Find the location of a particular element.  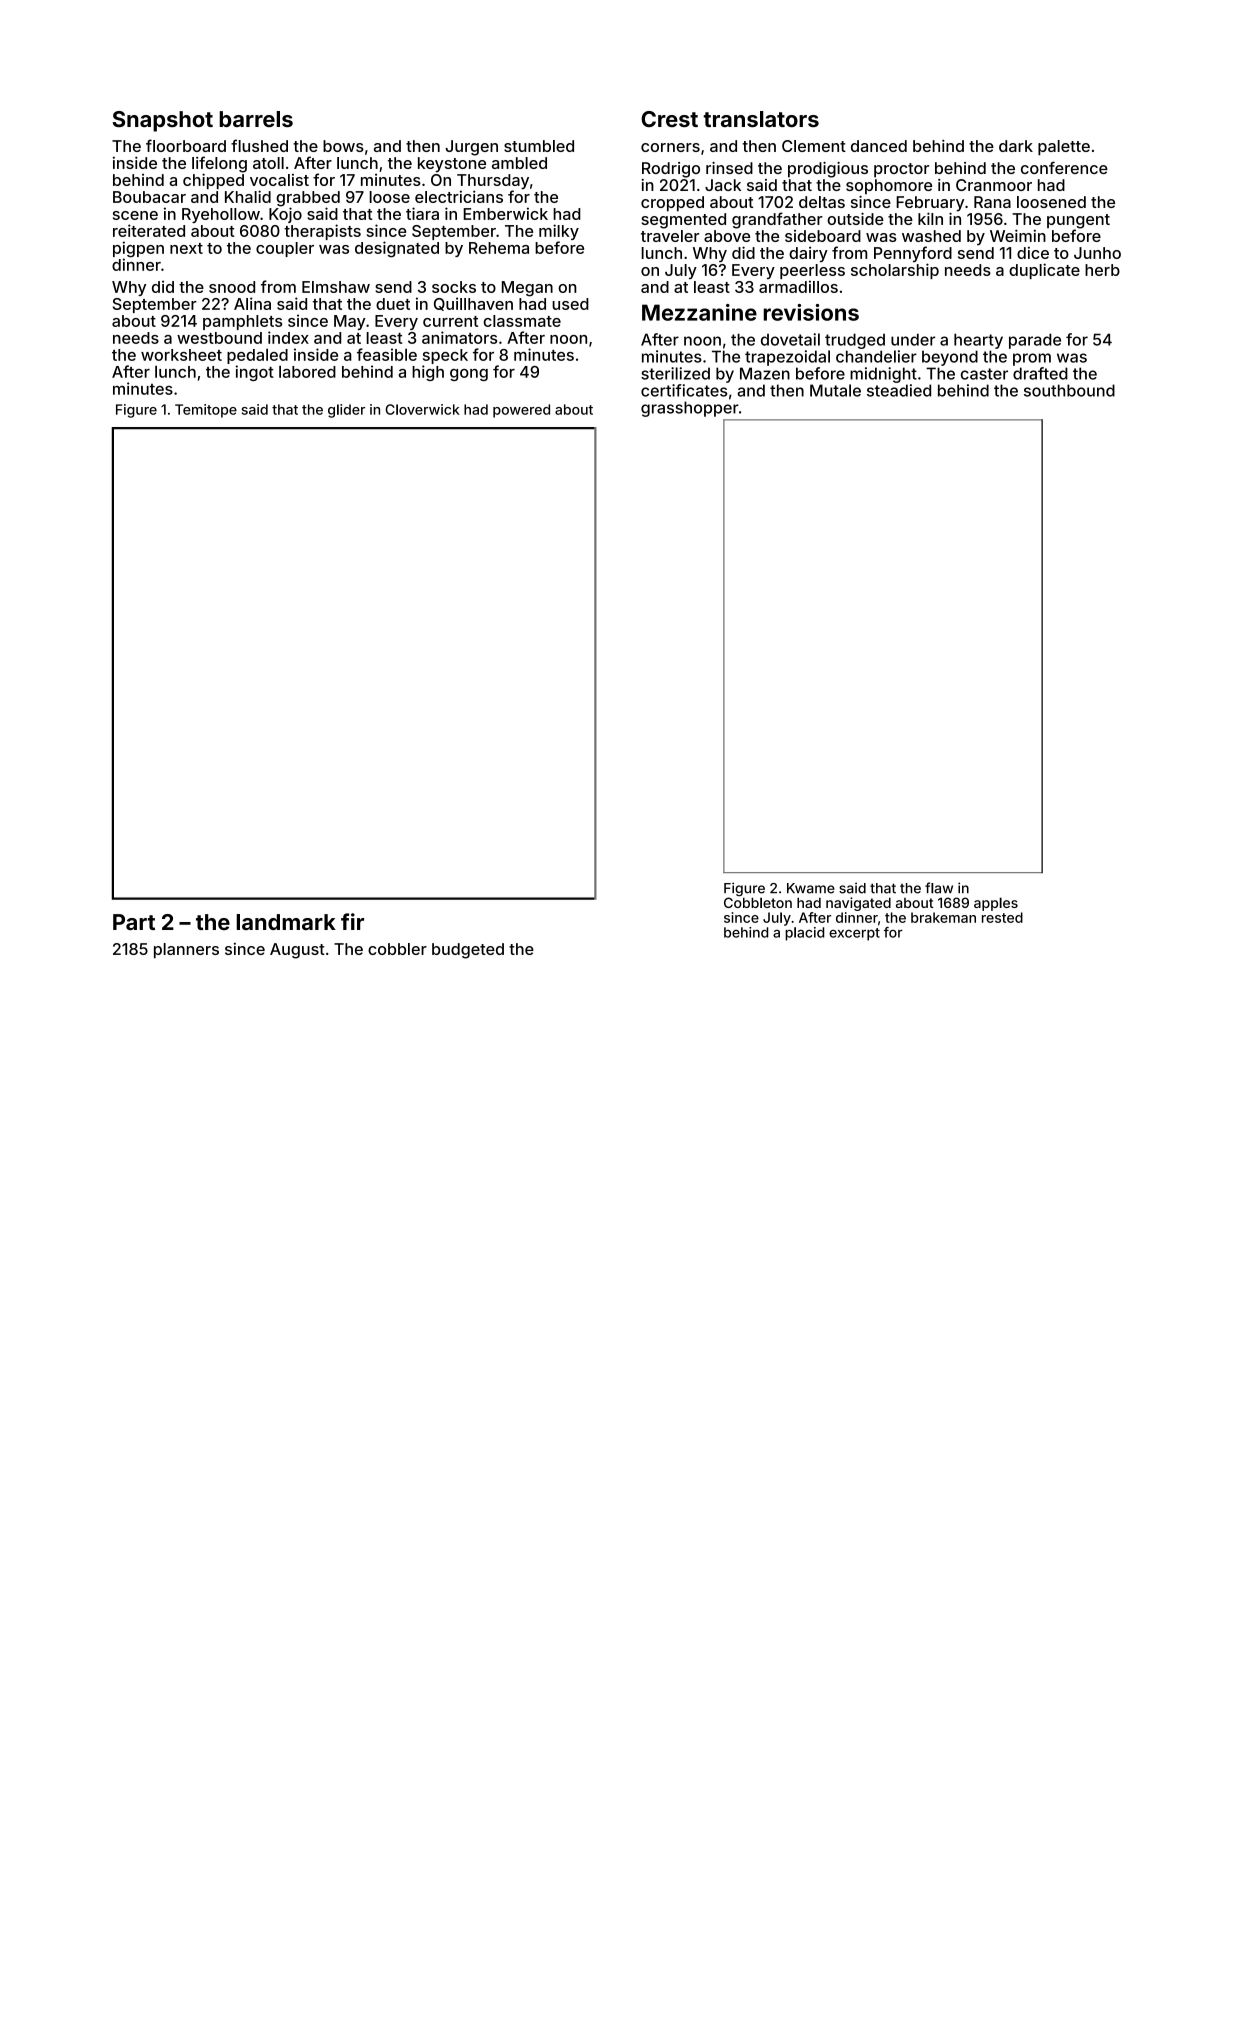

Jurgen is located at coordinates (471, 148).
